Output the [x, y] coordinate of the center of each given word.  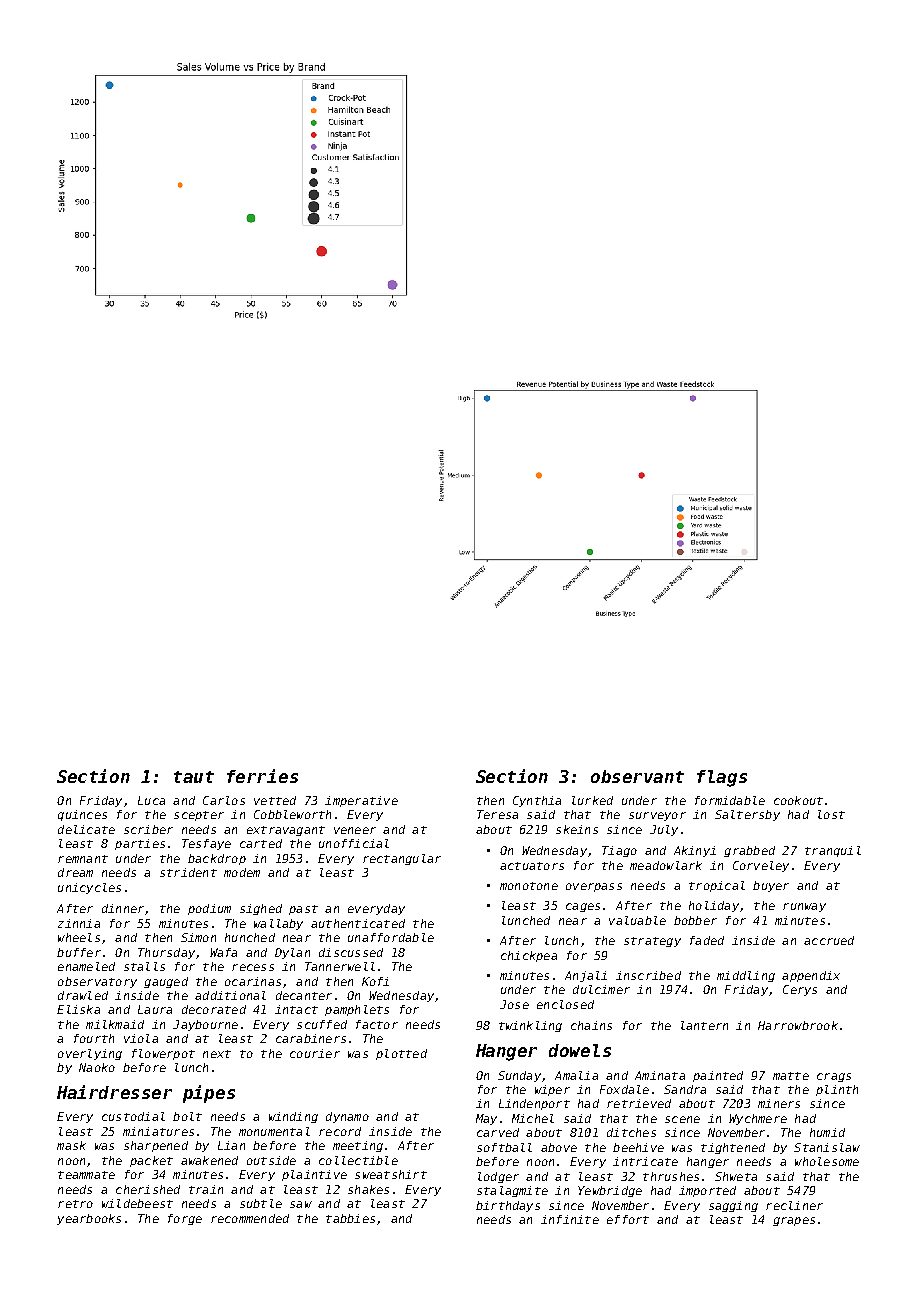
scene [682, 1119]
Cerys [800, 990]
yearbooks [89, 1219]
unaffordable [391, 937]
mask [71, 1145]
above [559, 1147]
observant [637, 776]
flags [722, 778]
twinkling [530, 1026]
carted [261, 843]
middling [746, 976]
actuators [532, 866]
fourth [94, 1038]
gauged [166, 982]
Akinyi [695, 851]
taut [194, 777]
